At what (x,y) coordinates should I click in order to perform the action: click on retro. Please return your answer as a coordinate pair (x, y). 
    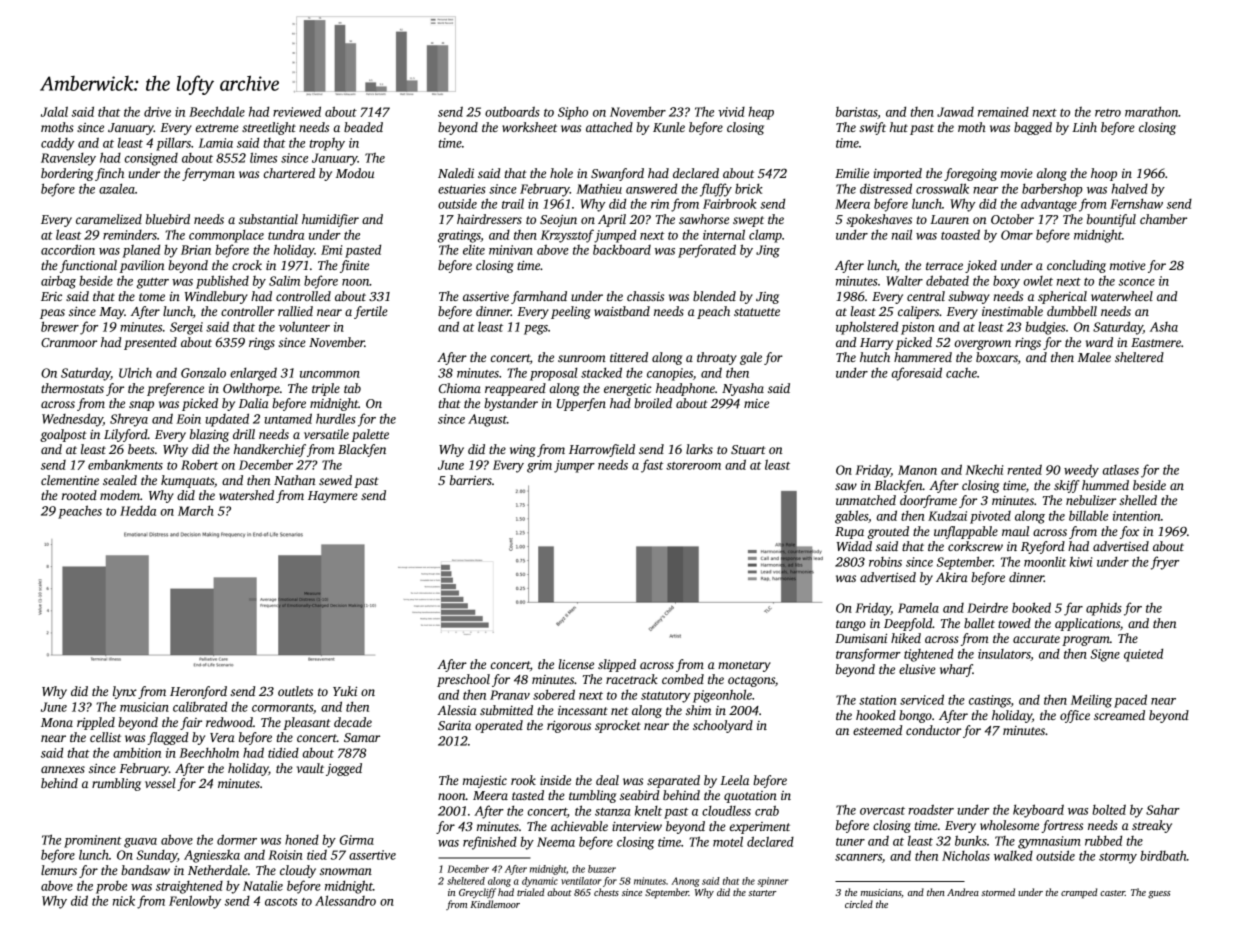
    Looking at the image, I should click on (1108, 113).
